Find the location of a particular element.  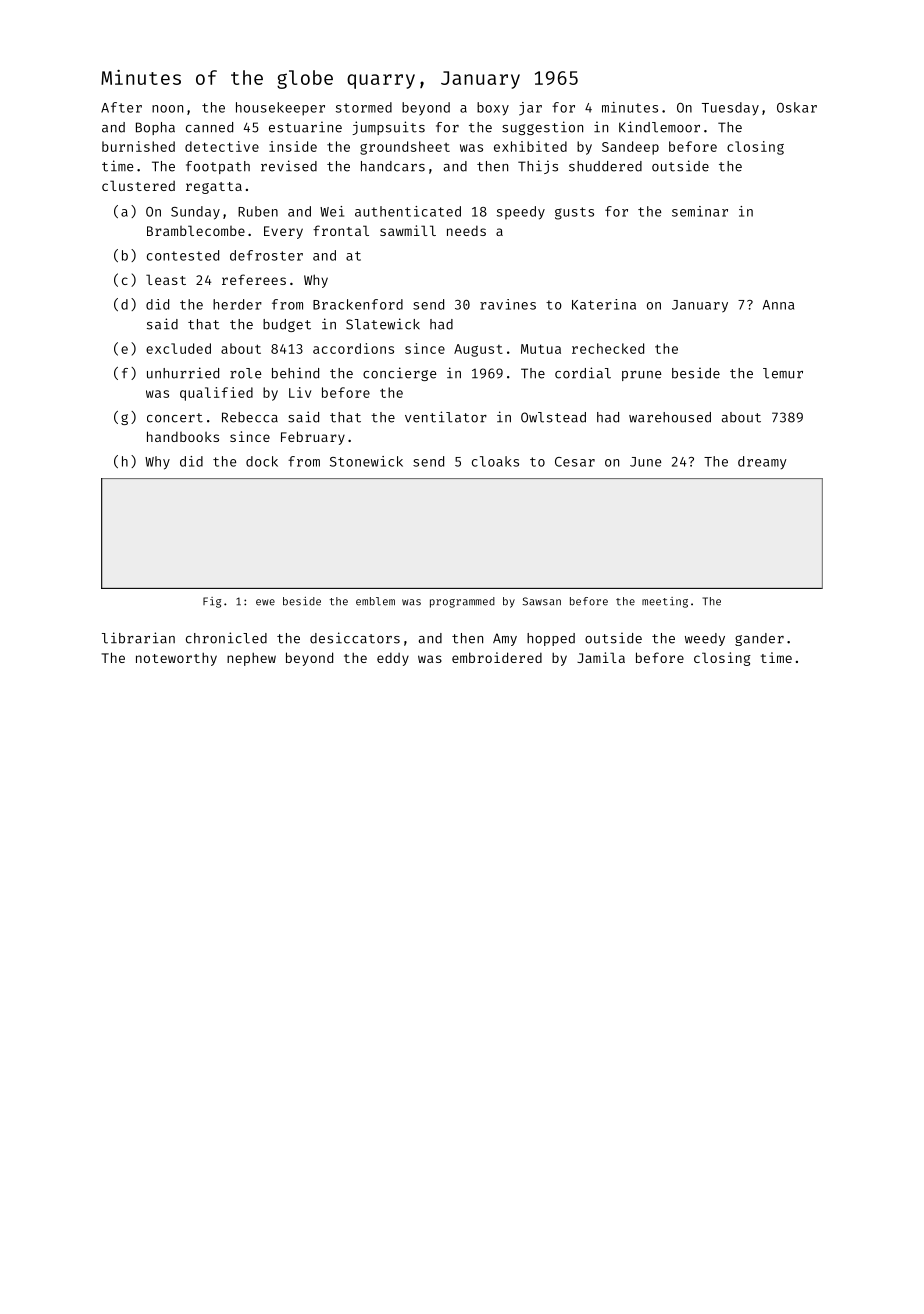

dock is located at coordinates (262, 461).
